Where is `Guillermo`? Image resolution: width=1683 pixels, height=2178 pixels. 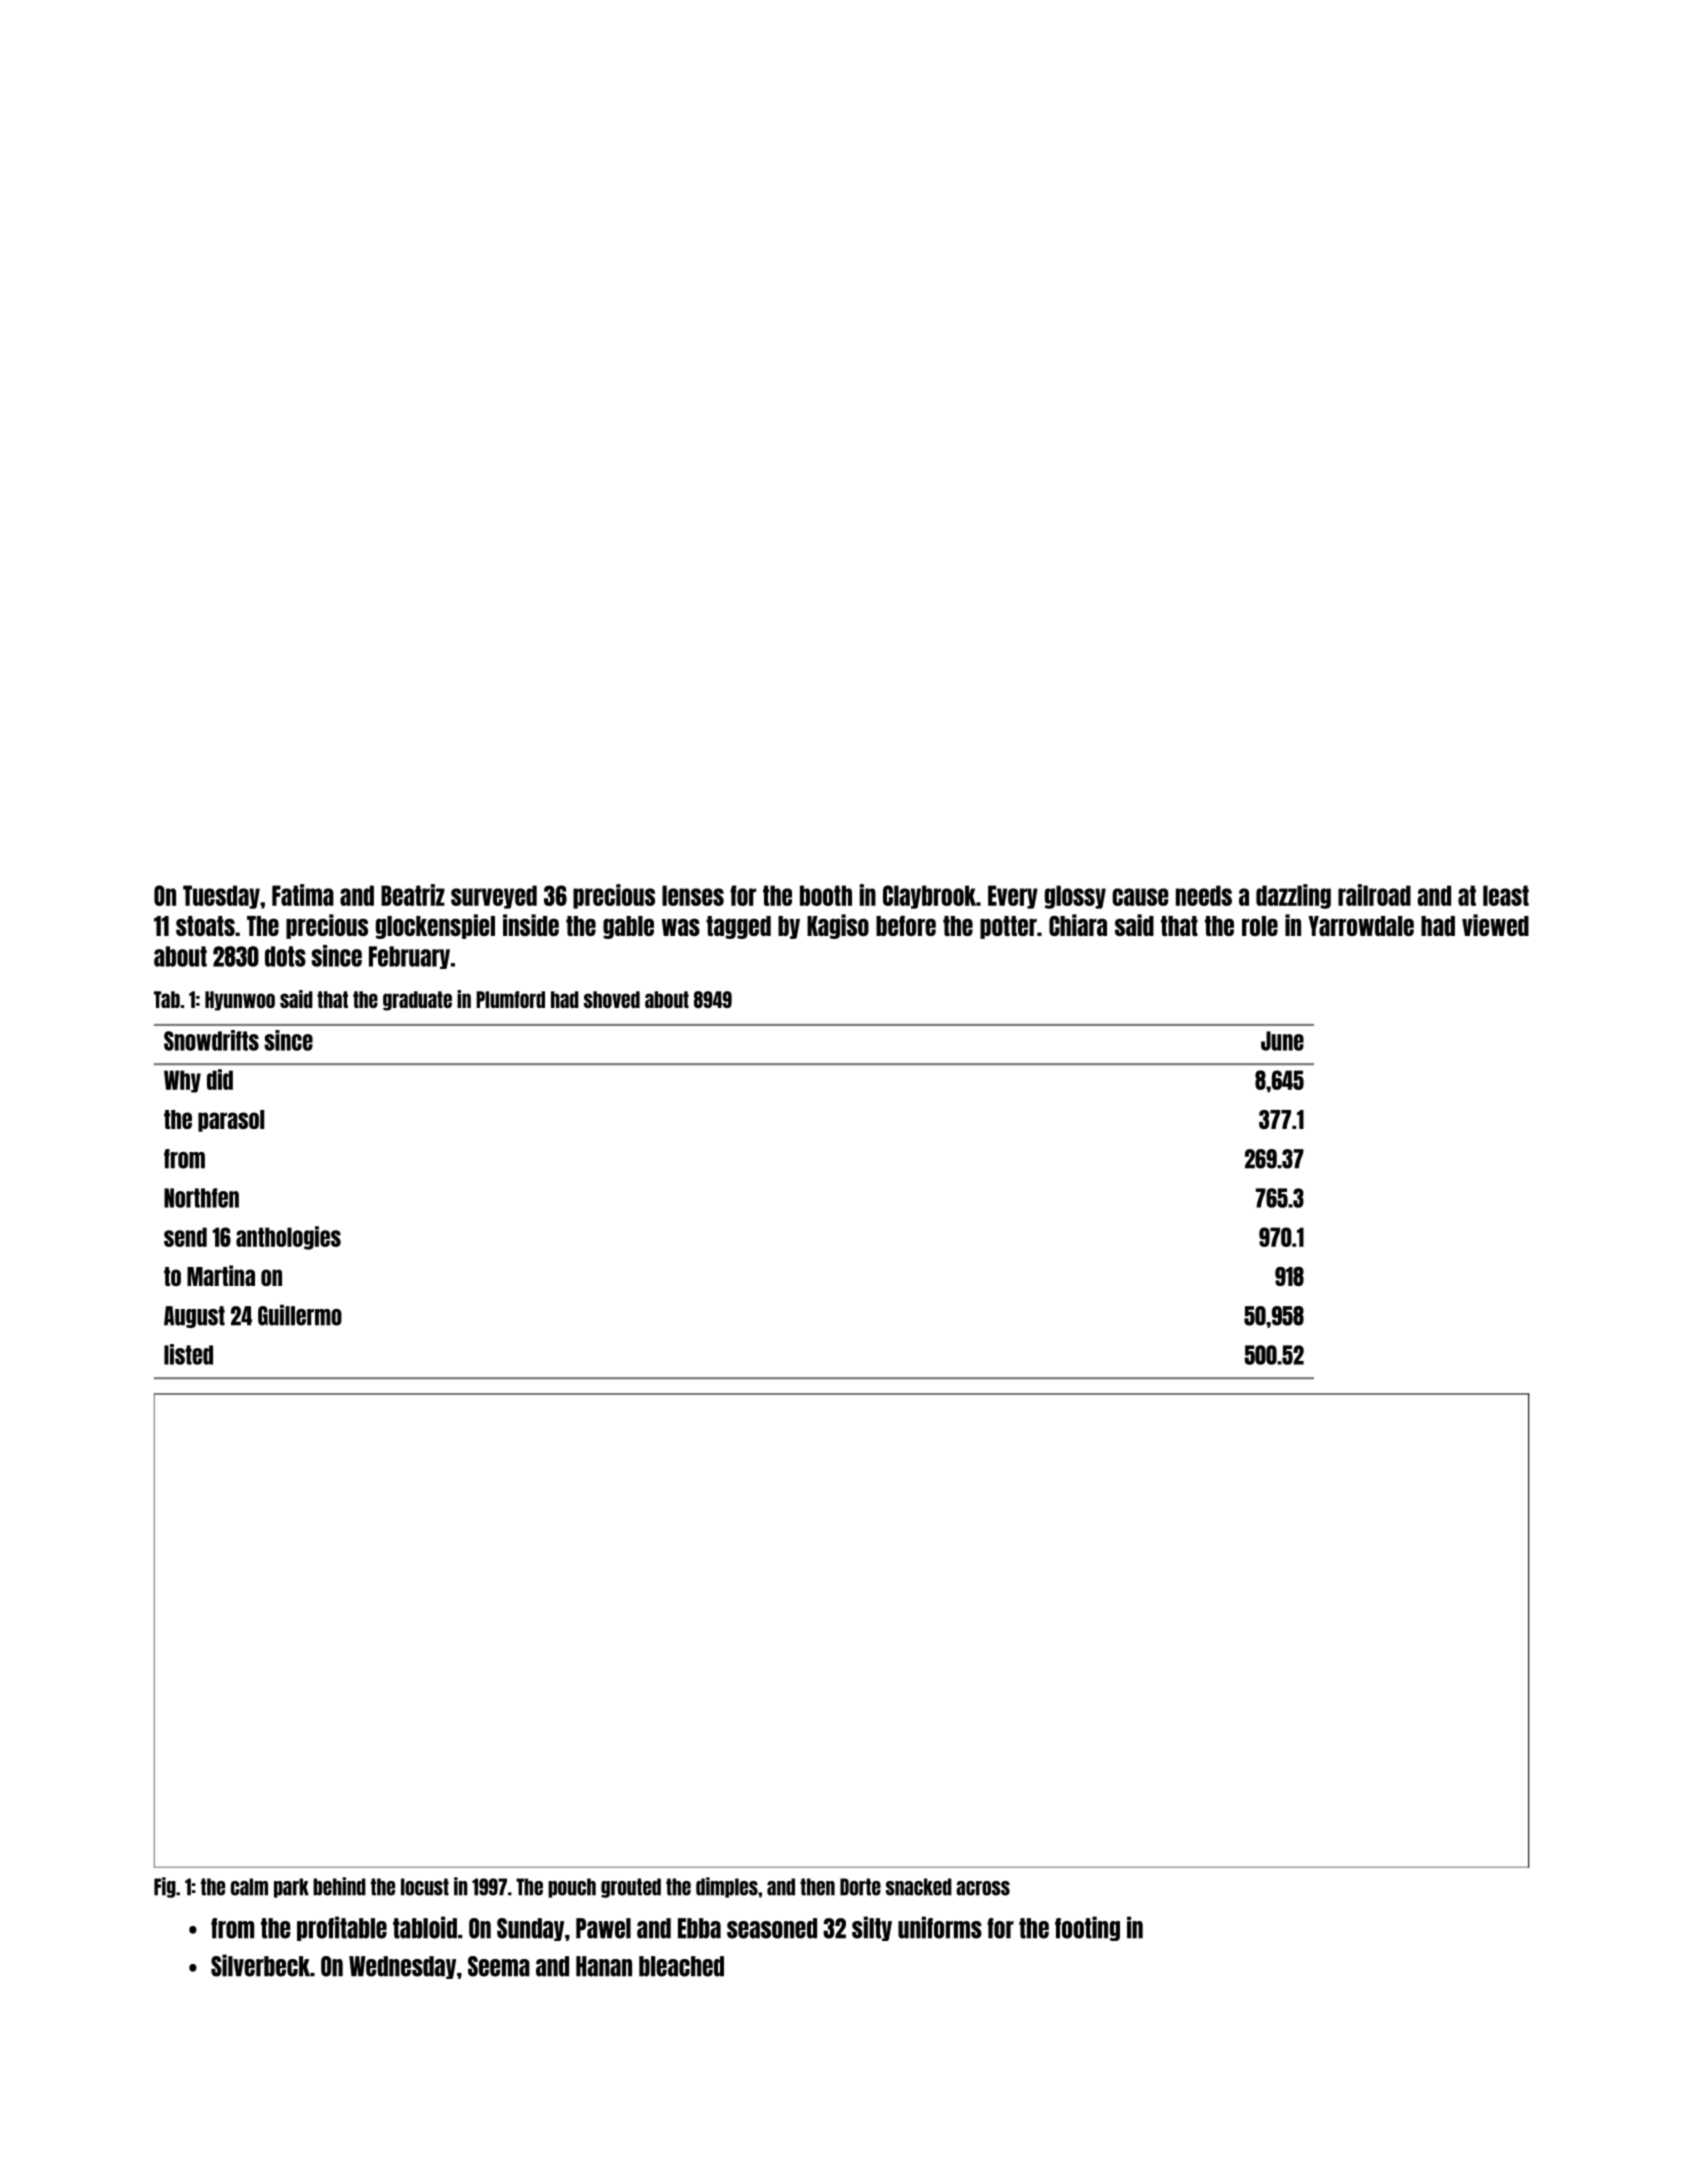
Guillermo is located at coordinates (300, 1315).
